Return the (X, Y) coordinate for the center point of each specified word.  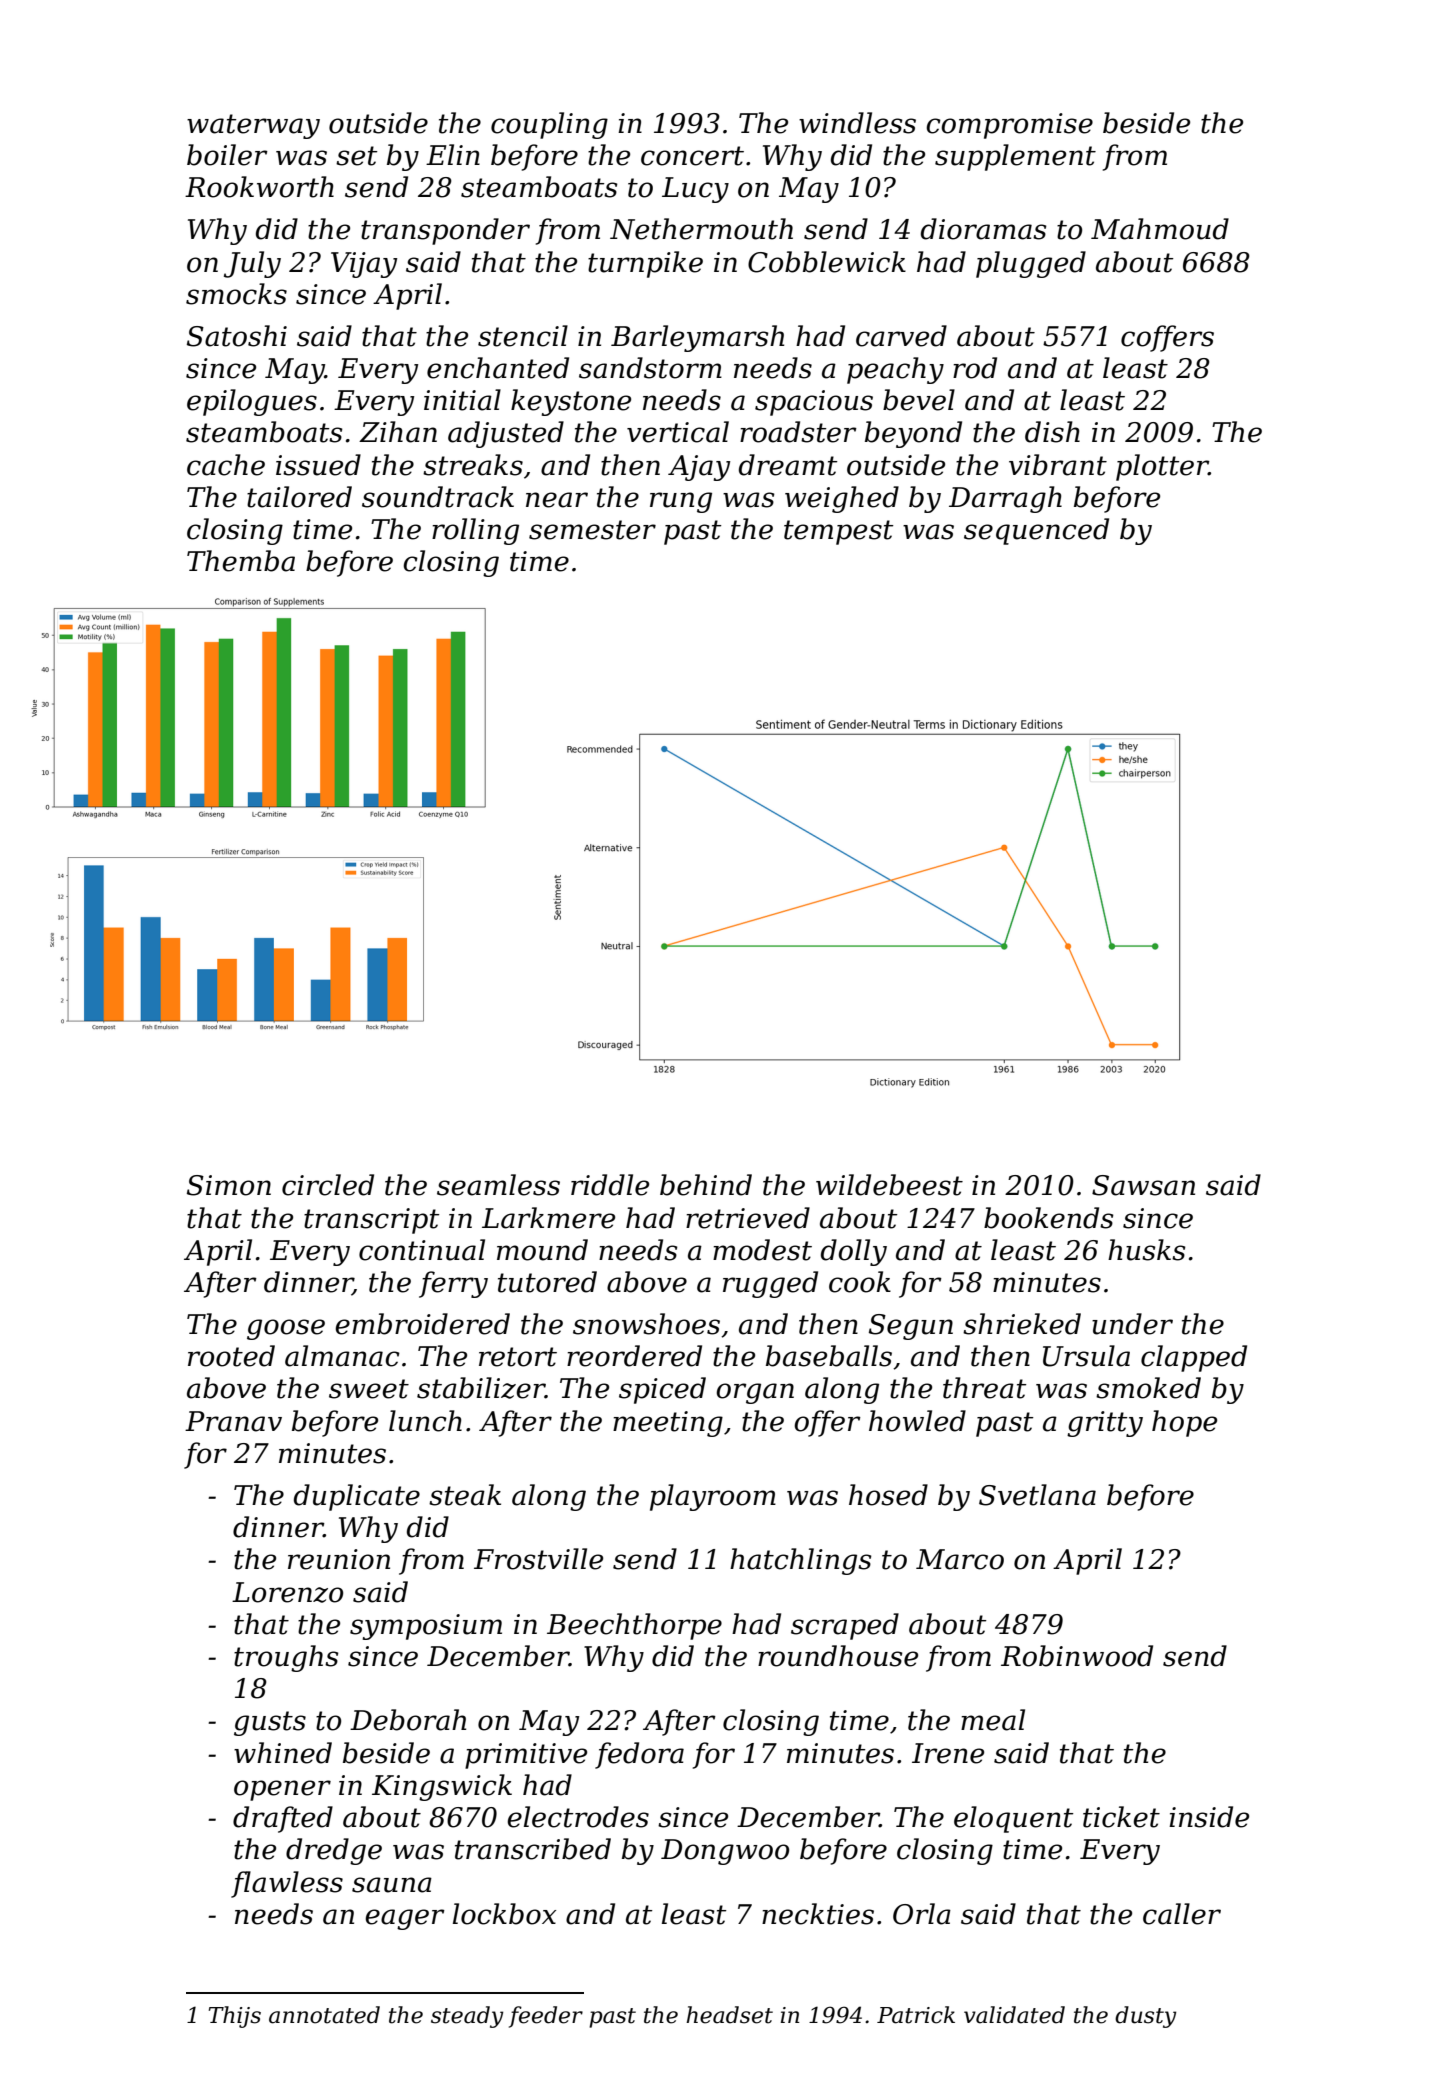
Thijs (235, 2017)
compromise (1009, 126)
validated (1014, 2015)
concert (692, 156)
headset (729, 2015)
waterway (253, 126)
